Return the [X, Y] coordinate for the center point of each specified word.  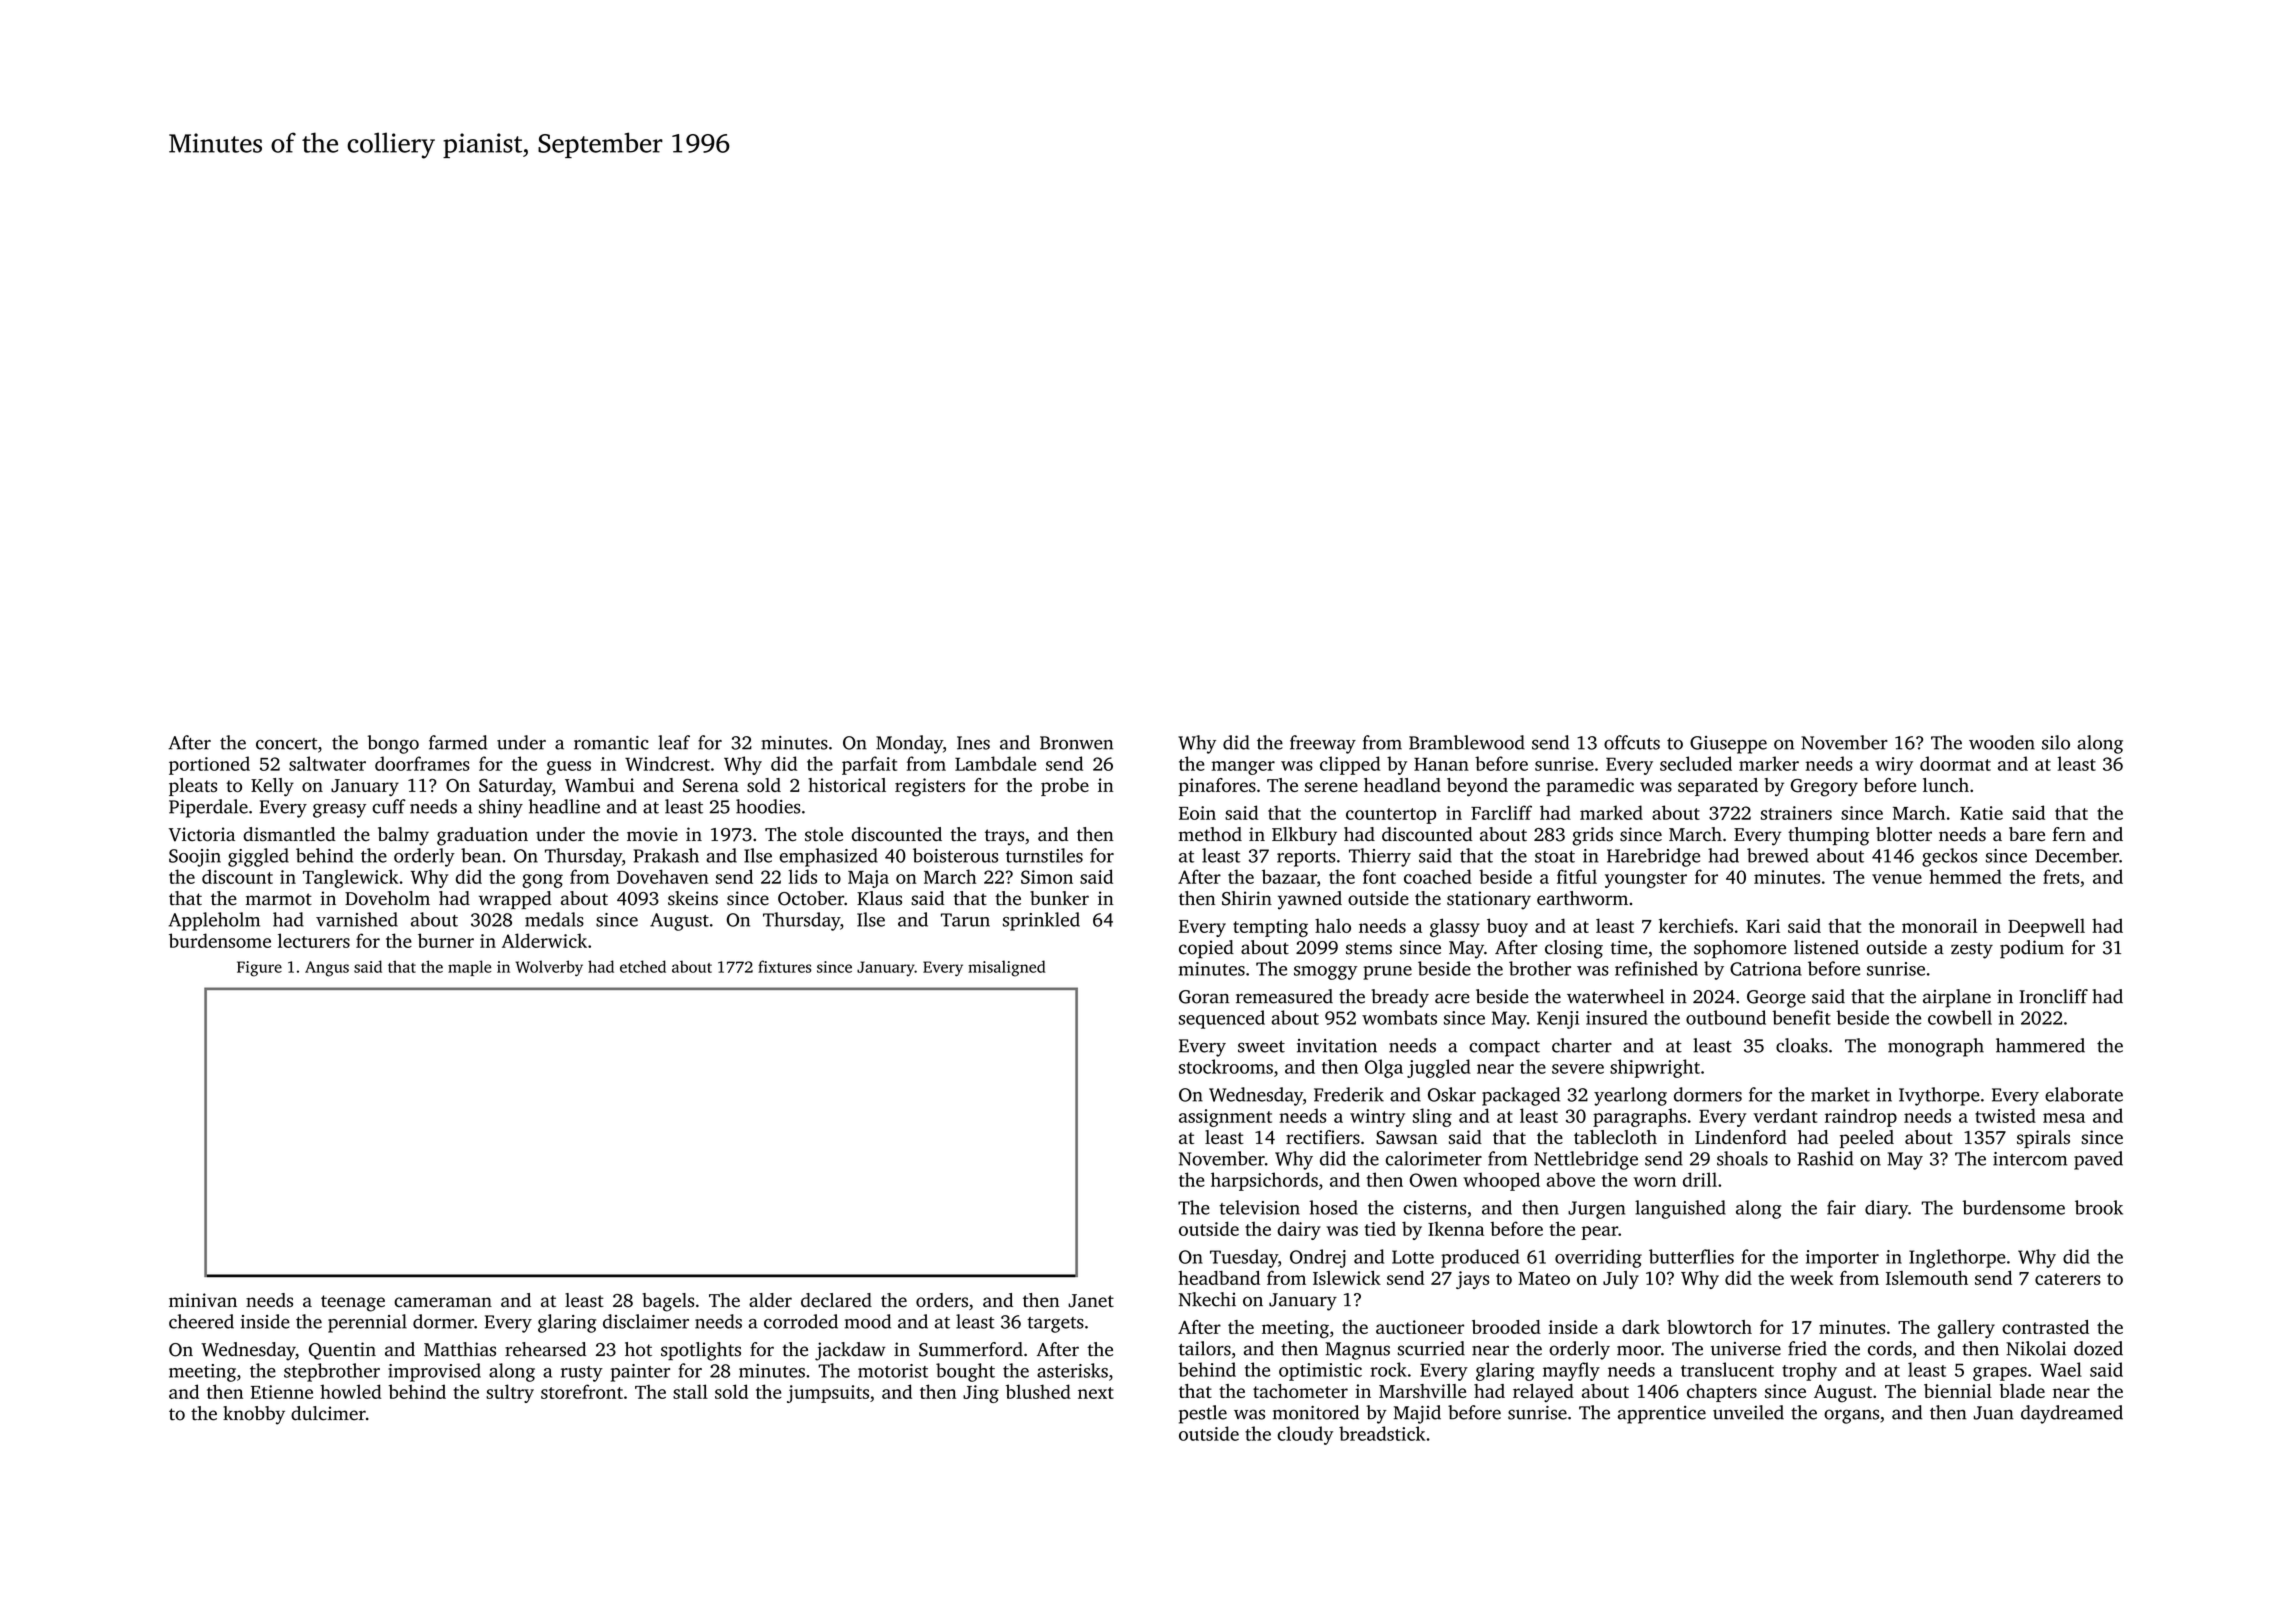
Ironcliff [2054, 996]
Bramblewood [1467, 742]
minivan [203, 1300]
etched [643, 966]
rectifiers [1323, 1137]
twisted [2005, 1115]
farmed [458, 742]
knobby [254, 1415]
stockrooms [1226, 1066]
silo [2056, 742]
